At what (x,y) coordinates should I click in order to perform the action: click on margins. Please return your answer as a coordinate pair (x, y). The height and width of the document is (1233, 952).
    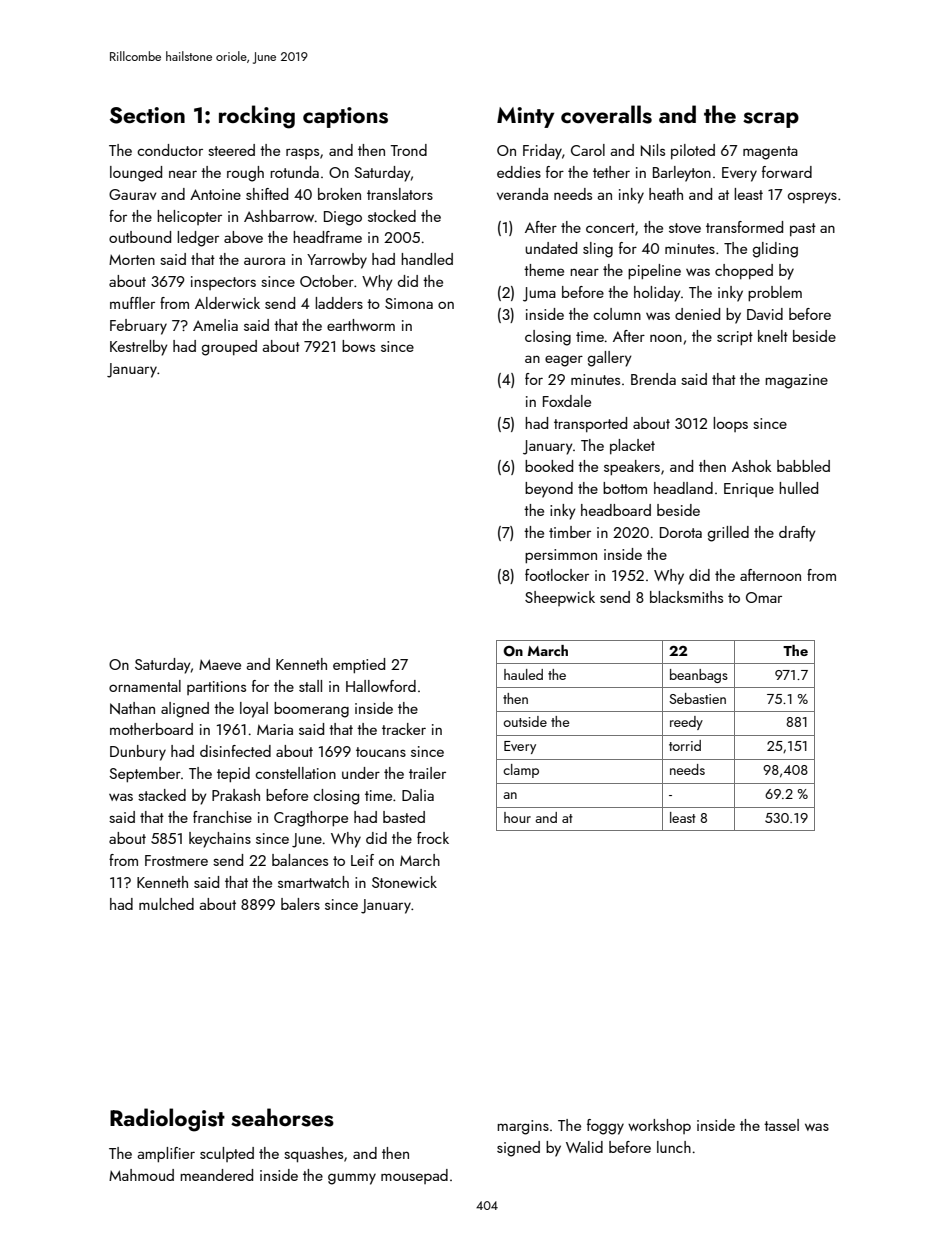
    Looking at the image, I should click on (523, 1127).
